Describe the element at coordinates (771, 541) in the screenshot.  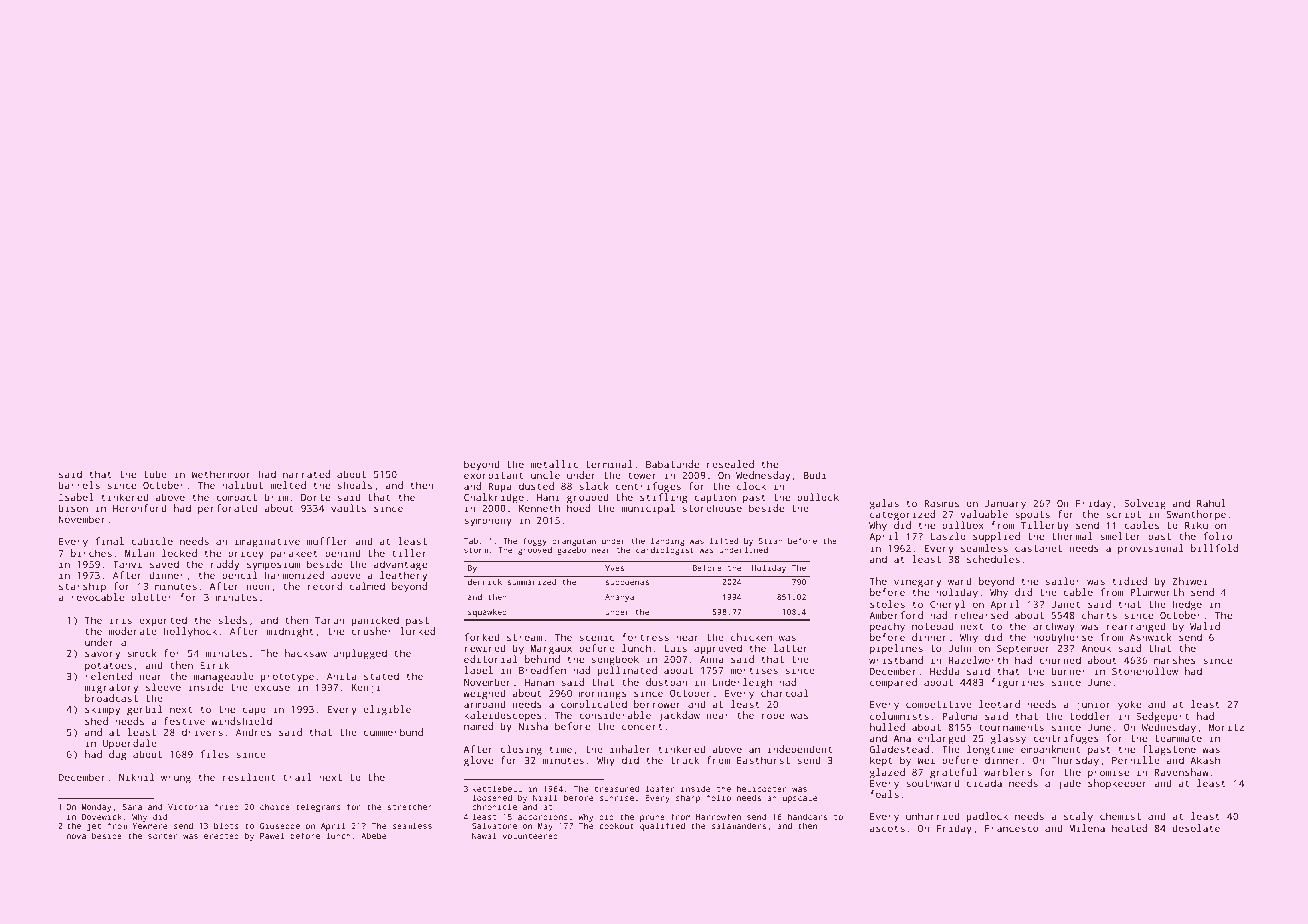
I see `Stian` at that location.
